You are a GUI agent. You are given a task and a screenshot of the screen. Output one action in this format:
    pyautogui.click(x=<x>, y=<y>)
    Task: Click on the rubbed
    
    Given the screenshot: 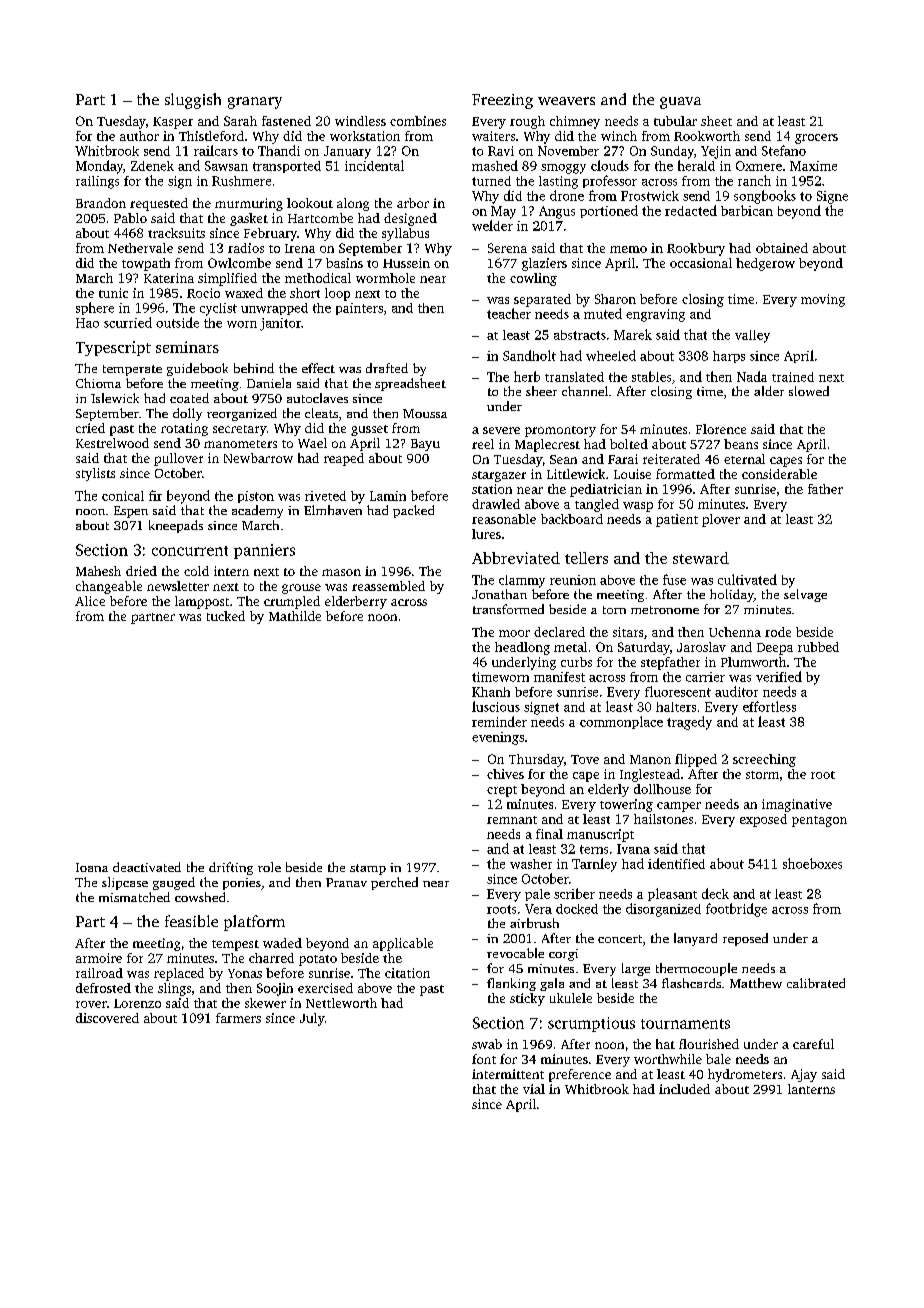 What is the action you would take?
    pyautogui.click(x=818, y=647)
